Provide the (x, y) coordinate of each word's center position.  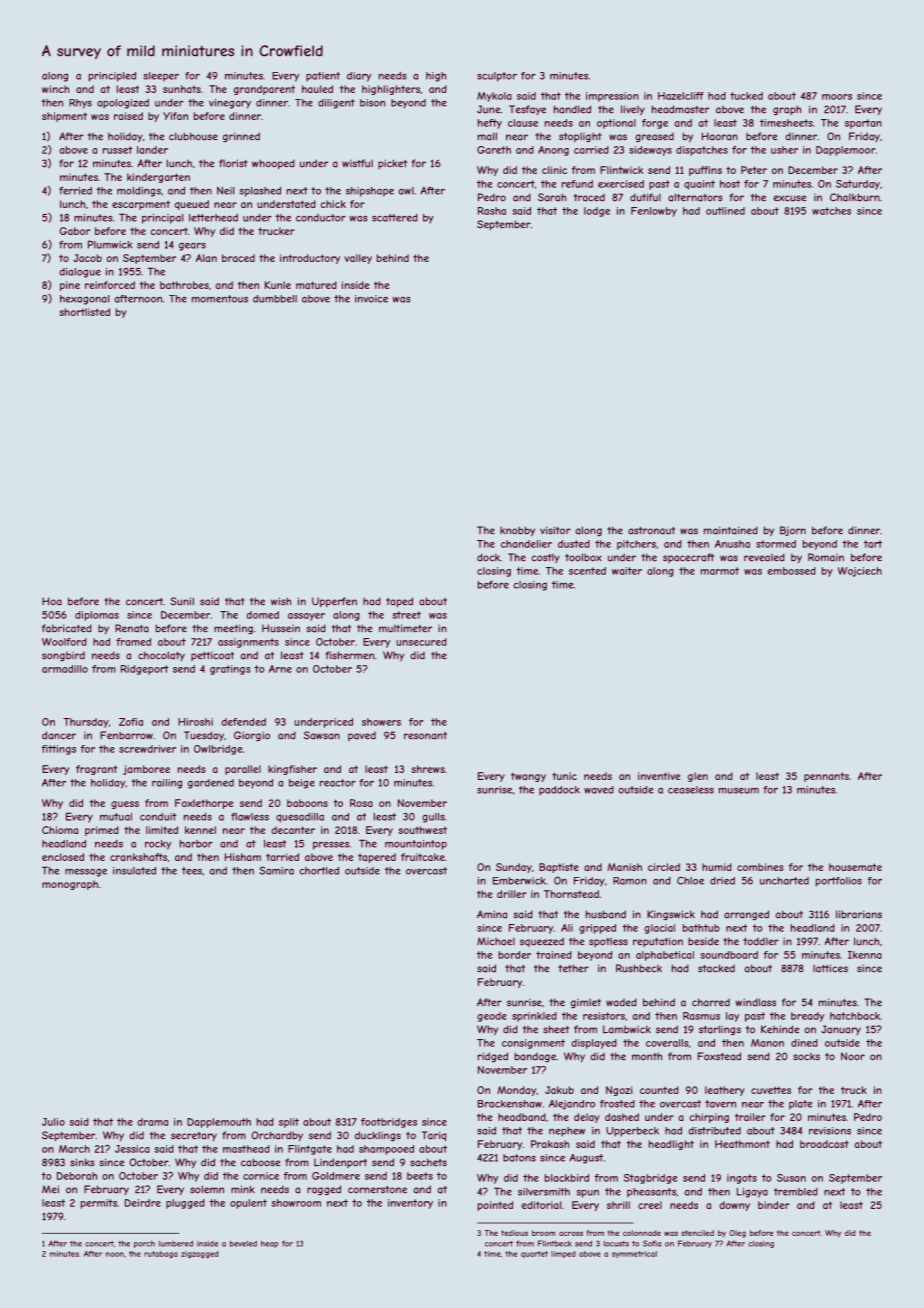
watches (831, 211)
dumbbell (275, 299)
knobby (517, 531)
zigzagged (200, 1255)
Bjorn (793, 531)
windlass (755, 1002)
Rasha (492, 211)
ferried (75, 191)
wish (281, 601)
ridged (493, 1057)
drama (152, 1122)
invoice (371, 299)
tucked (746, 96)
